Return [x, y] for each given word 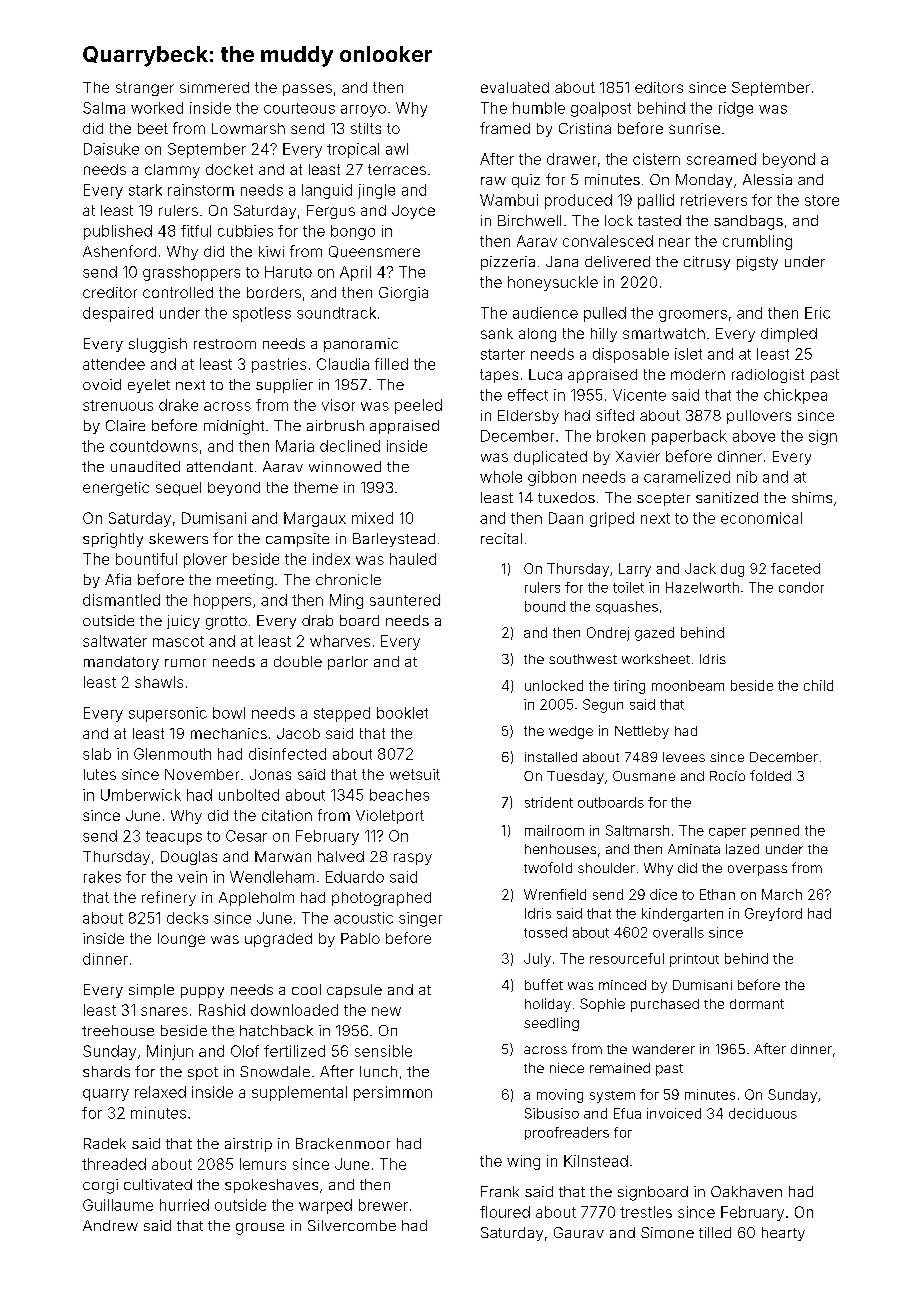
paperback [689, 437]
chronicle [348, 579]
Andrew [110, 1225]
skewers [178, 538]
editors [659, 87]
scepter [663, 499]
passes [307, 90]
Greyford [773, 914]
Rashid [222, 1010]
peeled [418, 406]
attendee [114, 364]
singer [420, 919]
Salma [104, 108]
